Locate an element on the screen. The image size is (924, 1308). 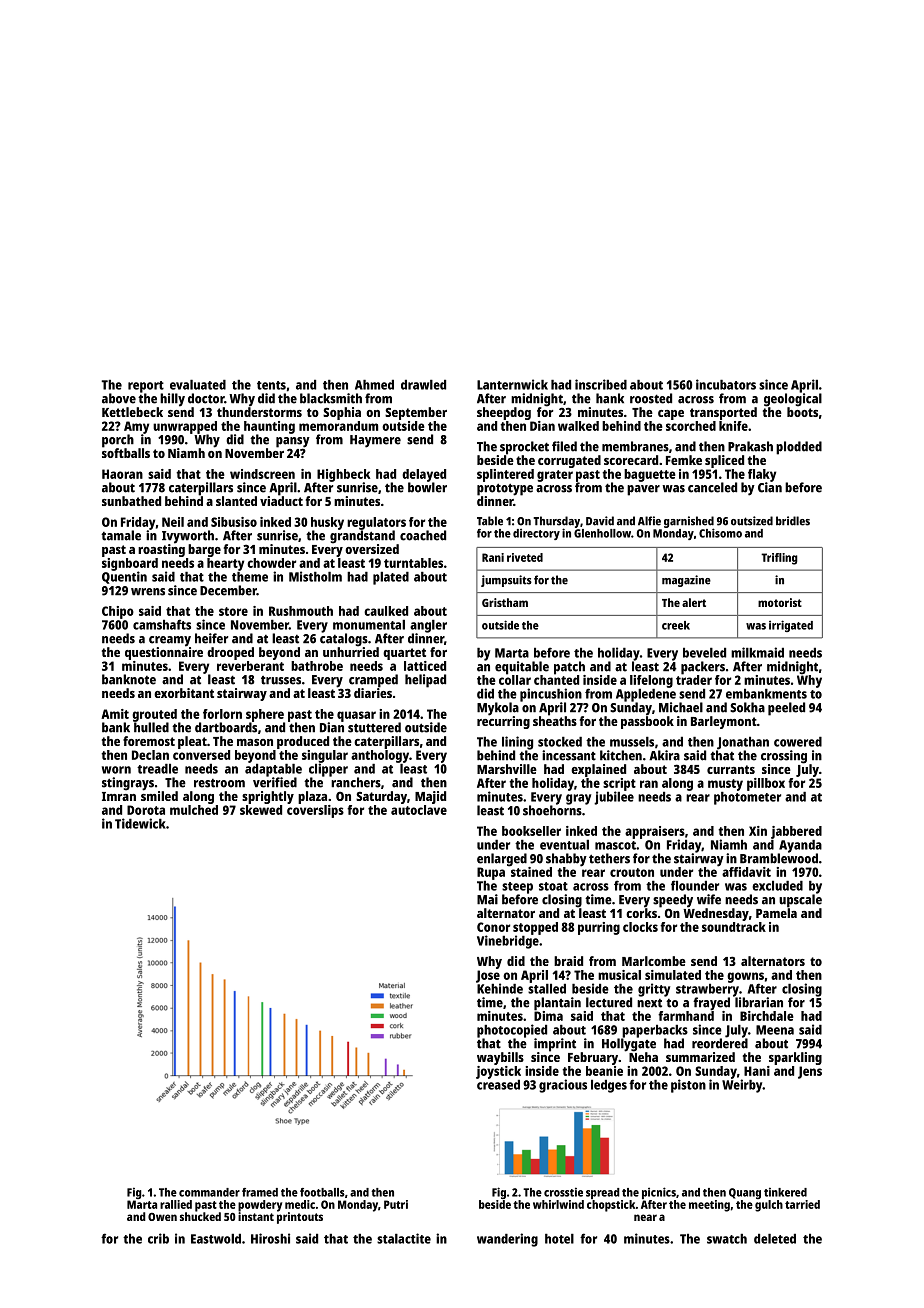
chowder is located at coordinates (271, 563).
